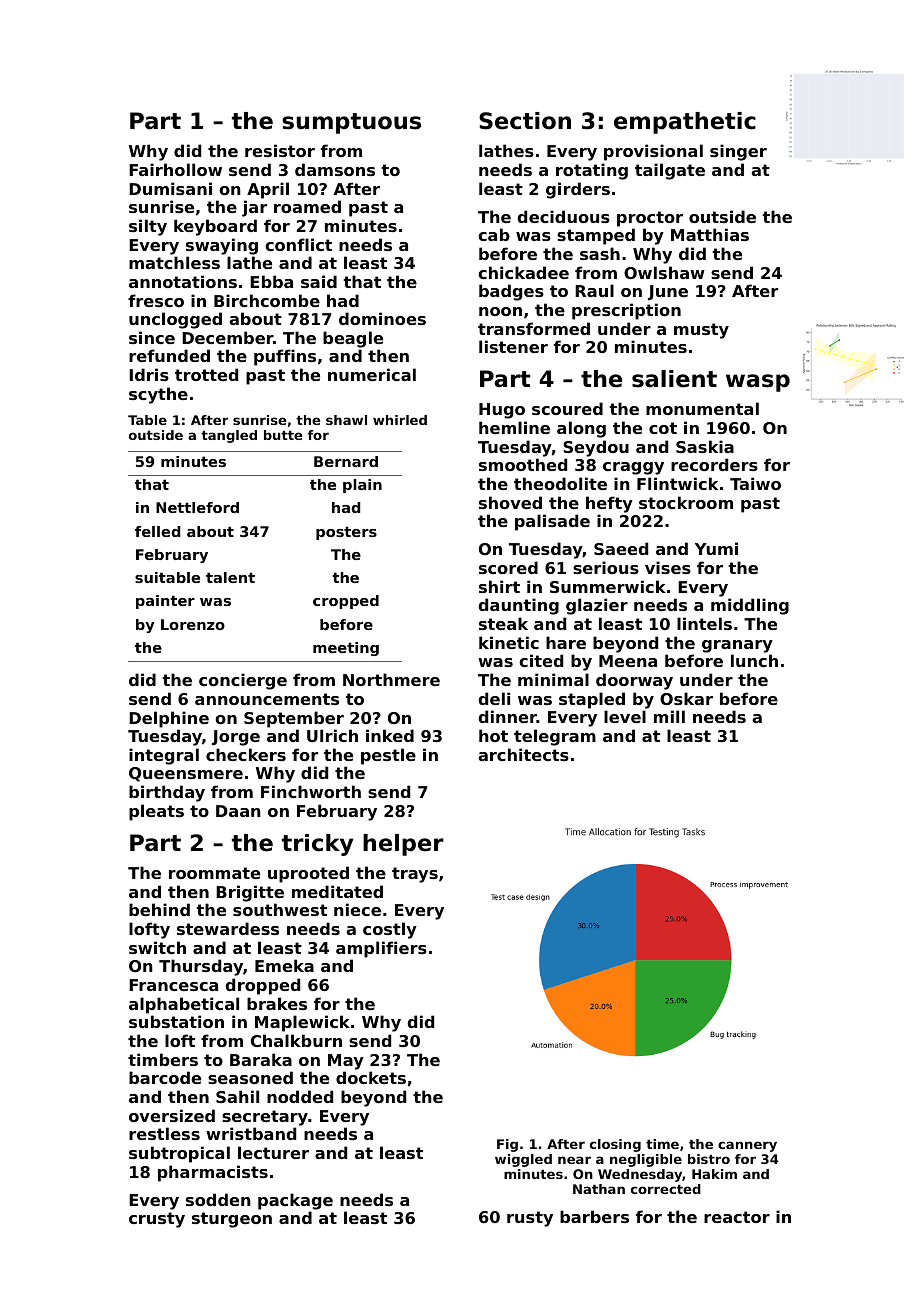 The width and height of the image is (924, 1314). Describe the element at coordinates (232, 1220) in the image. I see `sturgeon` at that location.
